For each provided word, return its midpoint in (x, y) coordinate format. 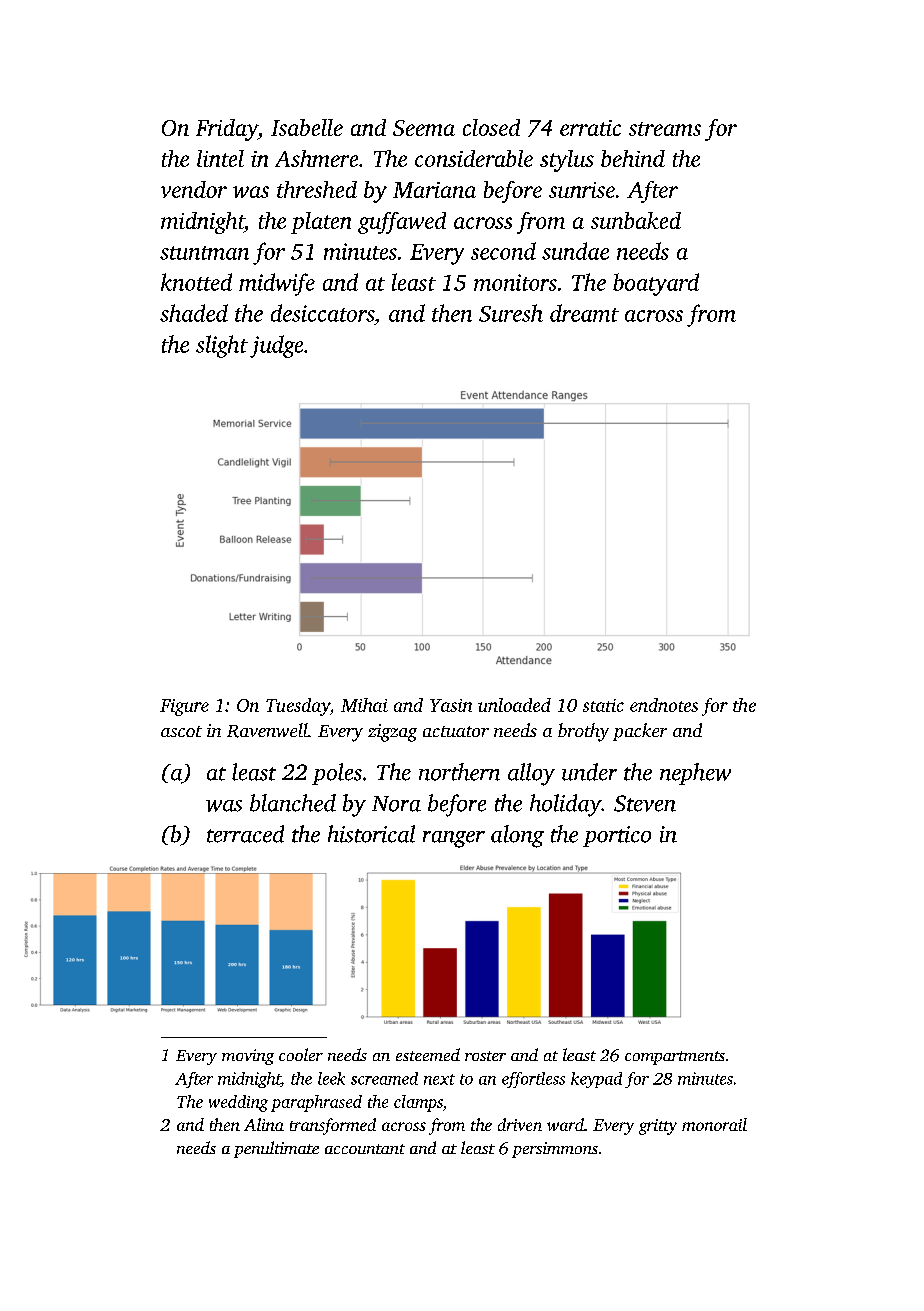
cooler (301, 1054)
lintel (220, 158)
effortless (533, 1080)
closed (491, 127)
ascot (181, 731)
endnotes (664, 705)
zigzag (392, 733)
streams (665, 129)
